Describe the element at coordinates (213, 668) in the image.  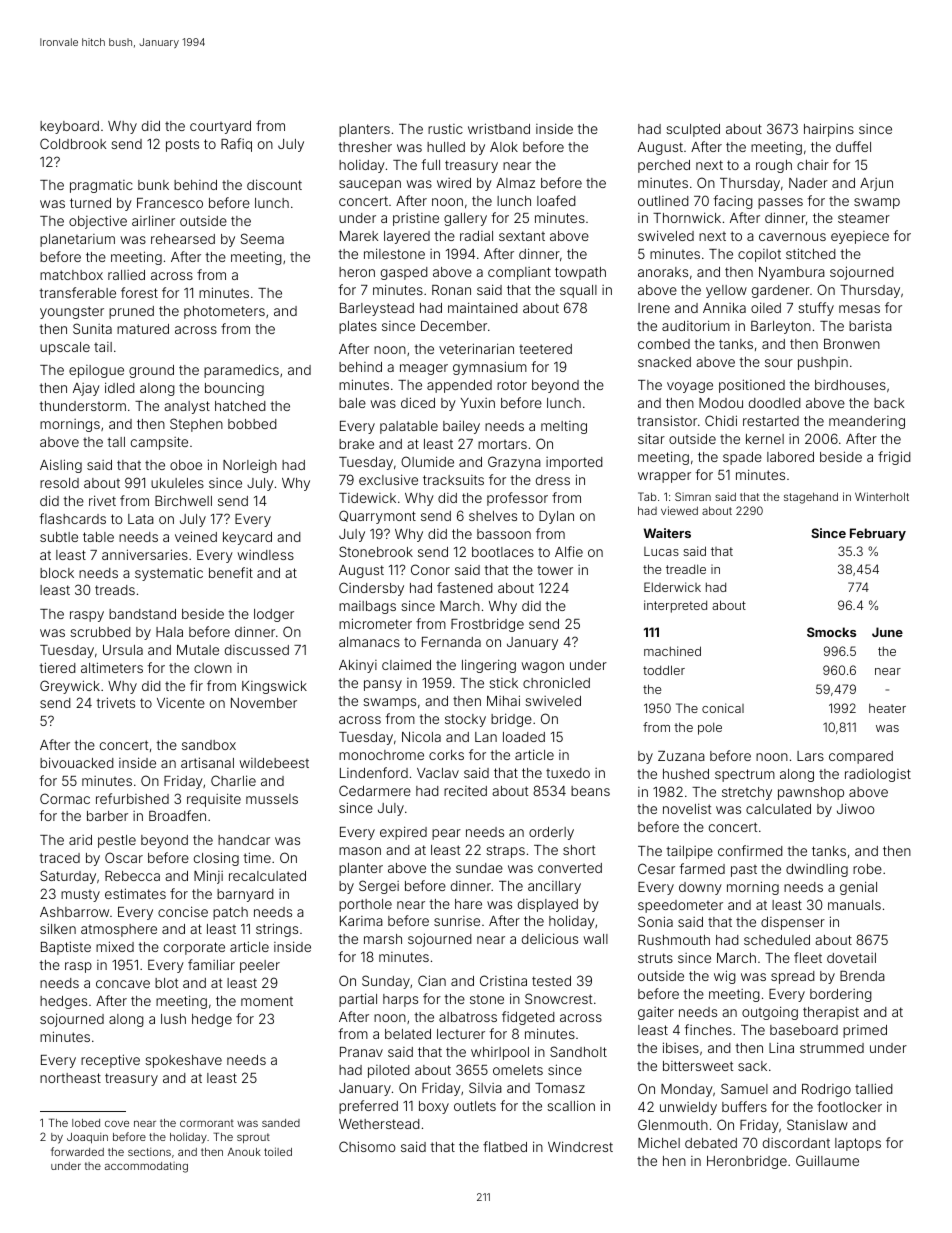
I see `clown` at that location.
